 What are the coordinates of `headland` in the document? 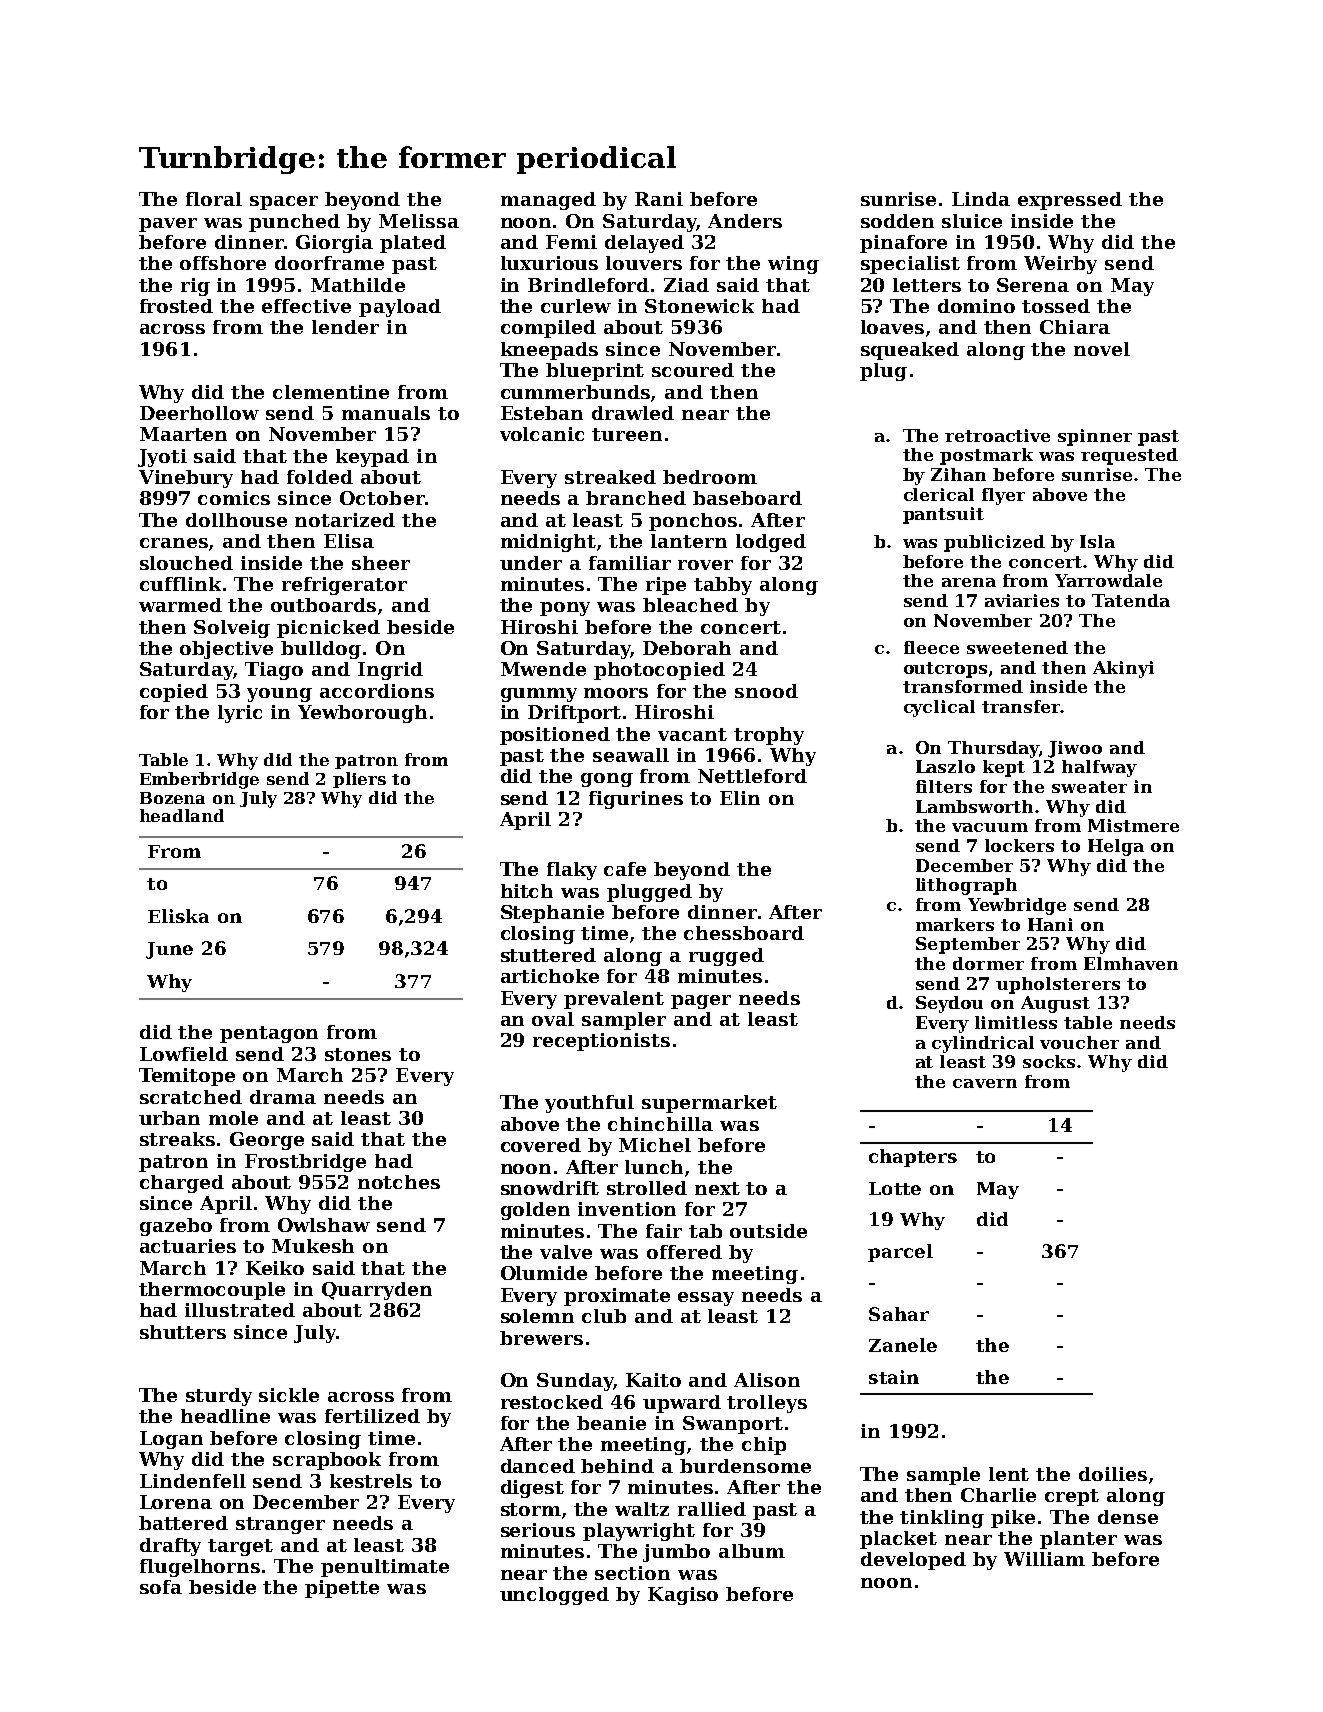 It's located at (182, 815).
